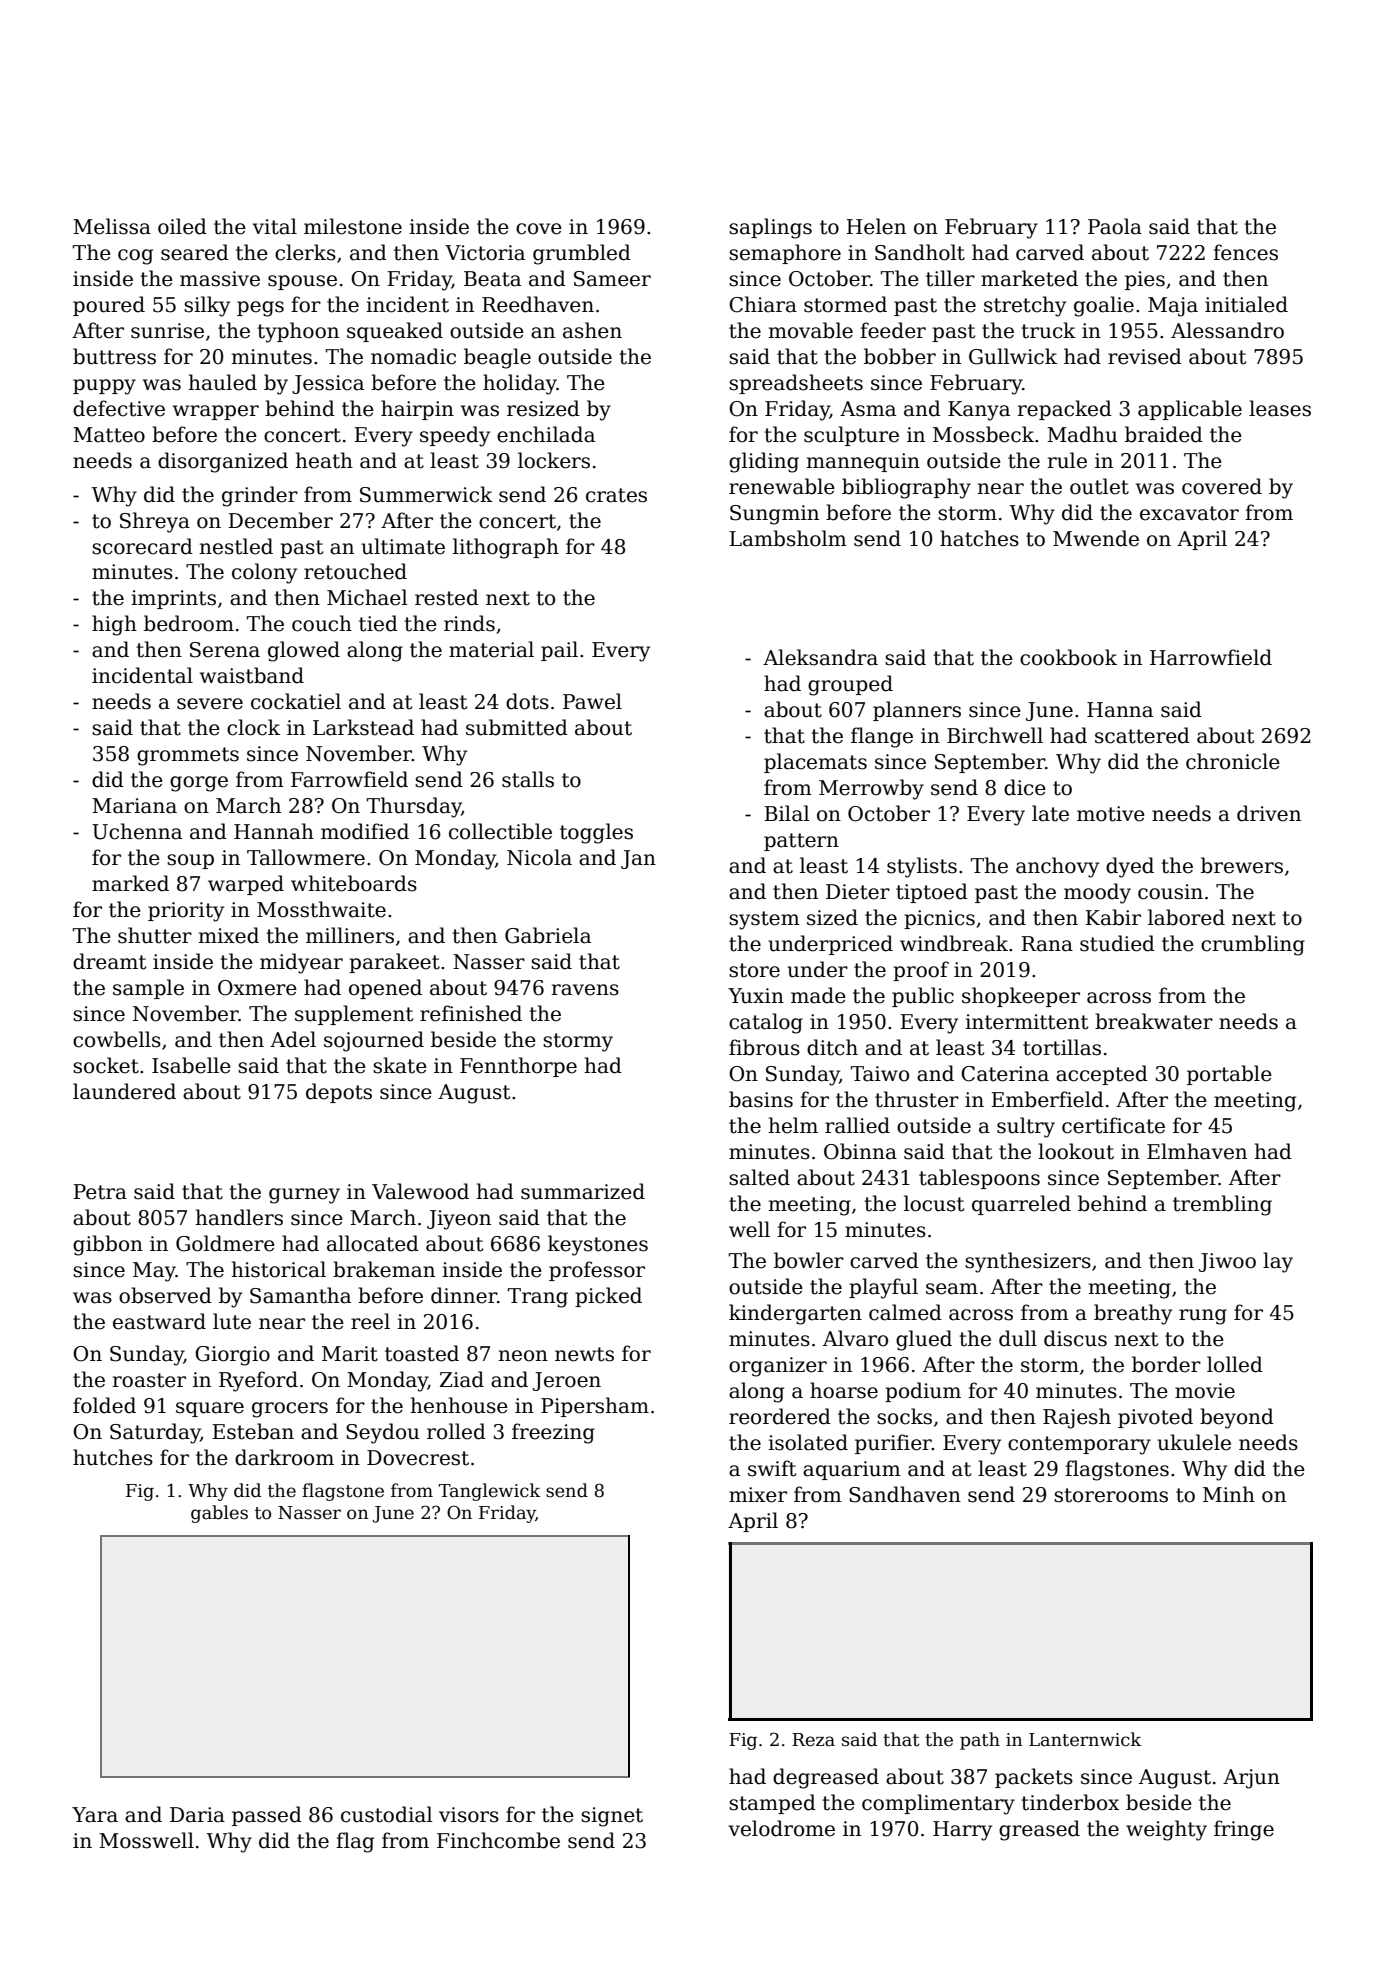 The width and height of the image is (1386, 1969). Describe the element at coordinates (979, 538) in the image. I see `hatches` at that location.
